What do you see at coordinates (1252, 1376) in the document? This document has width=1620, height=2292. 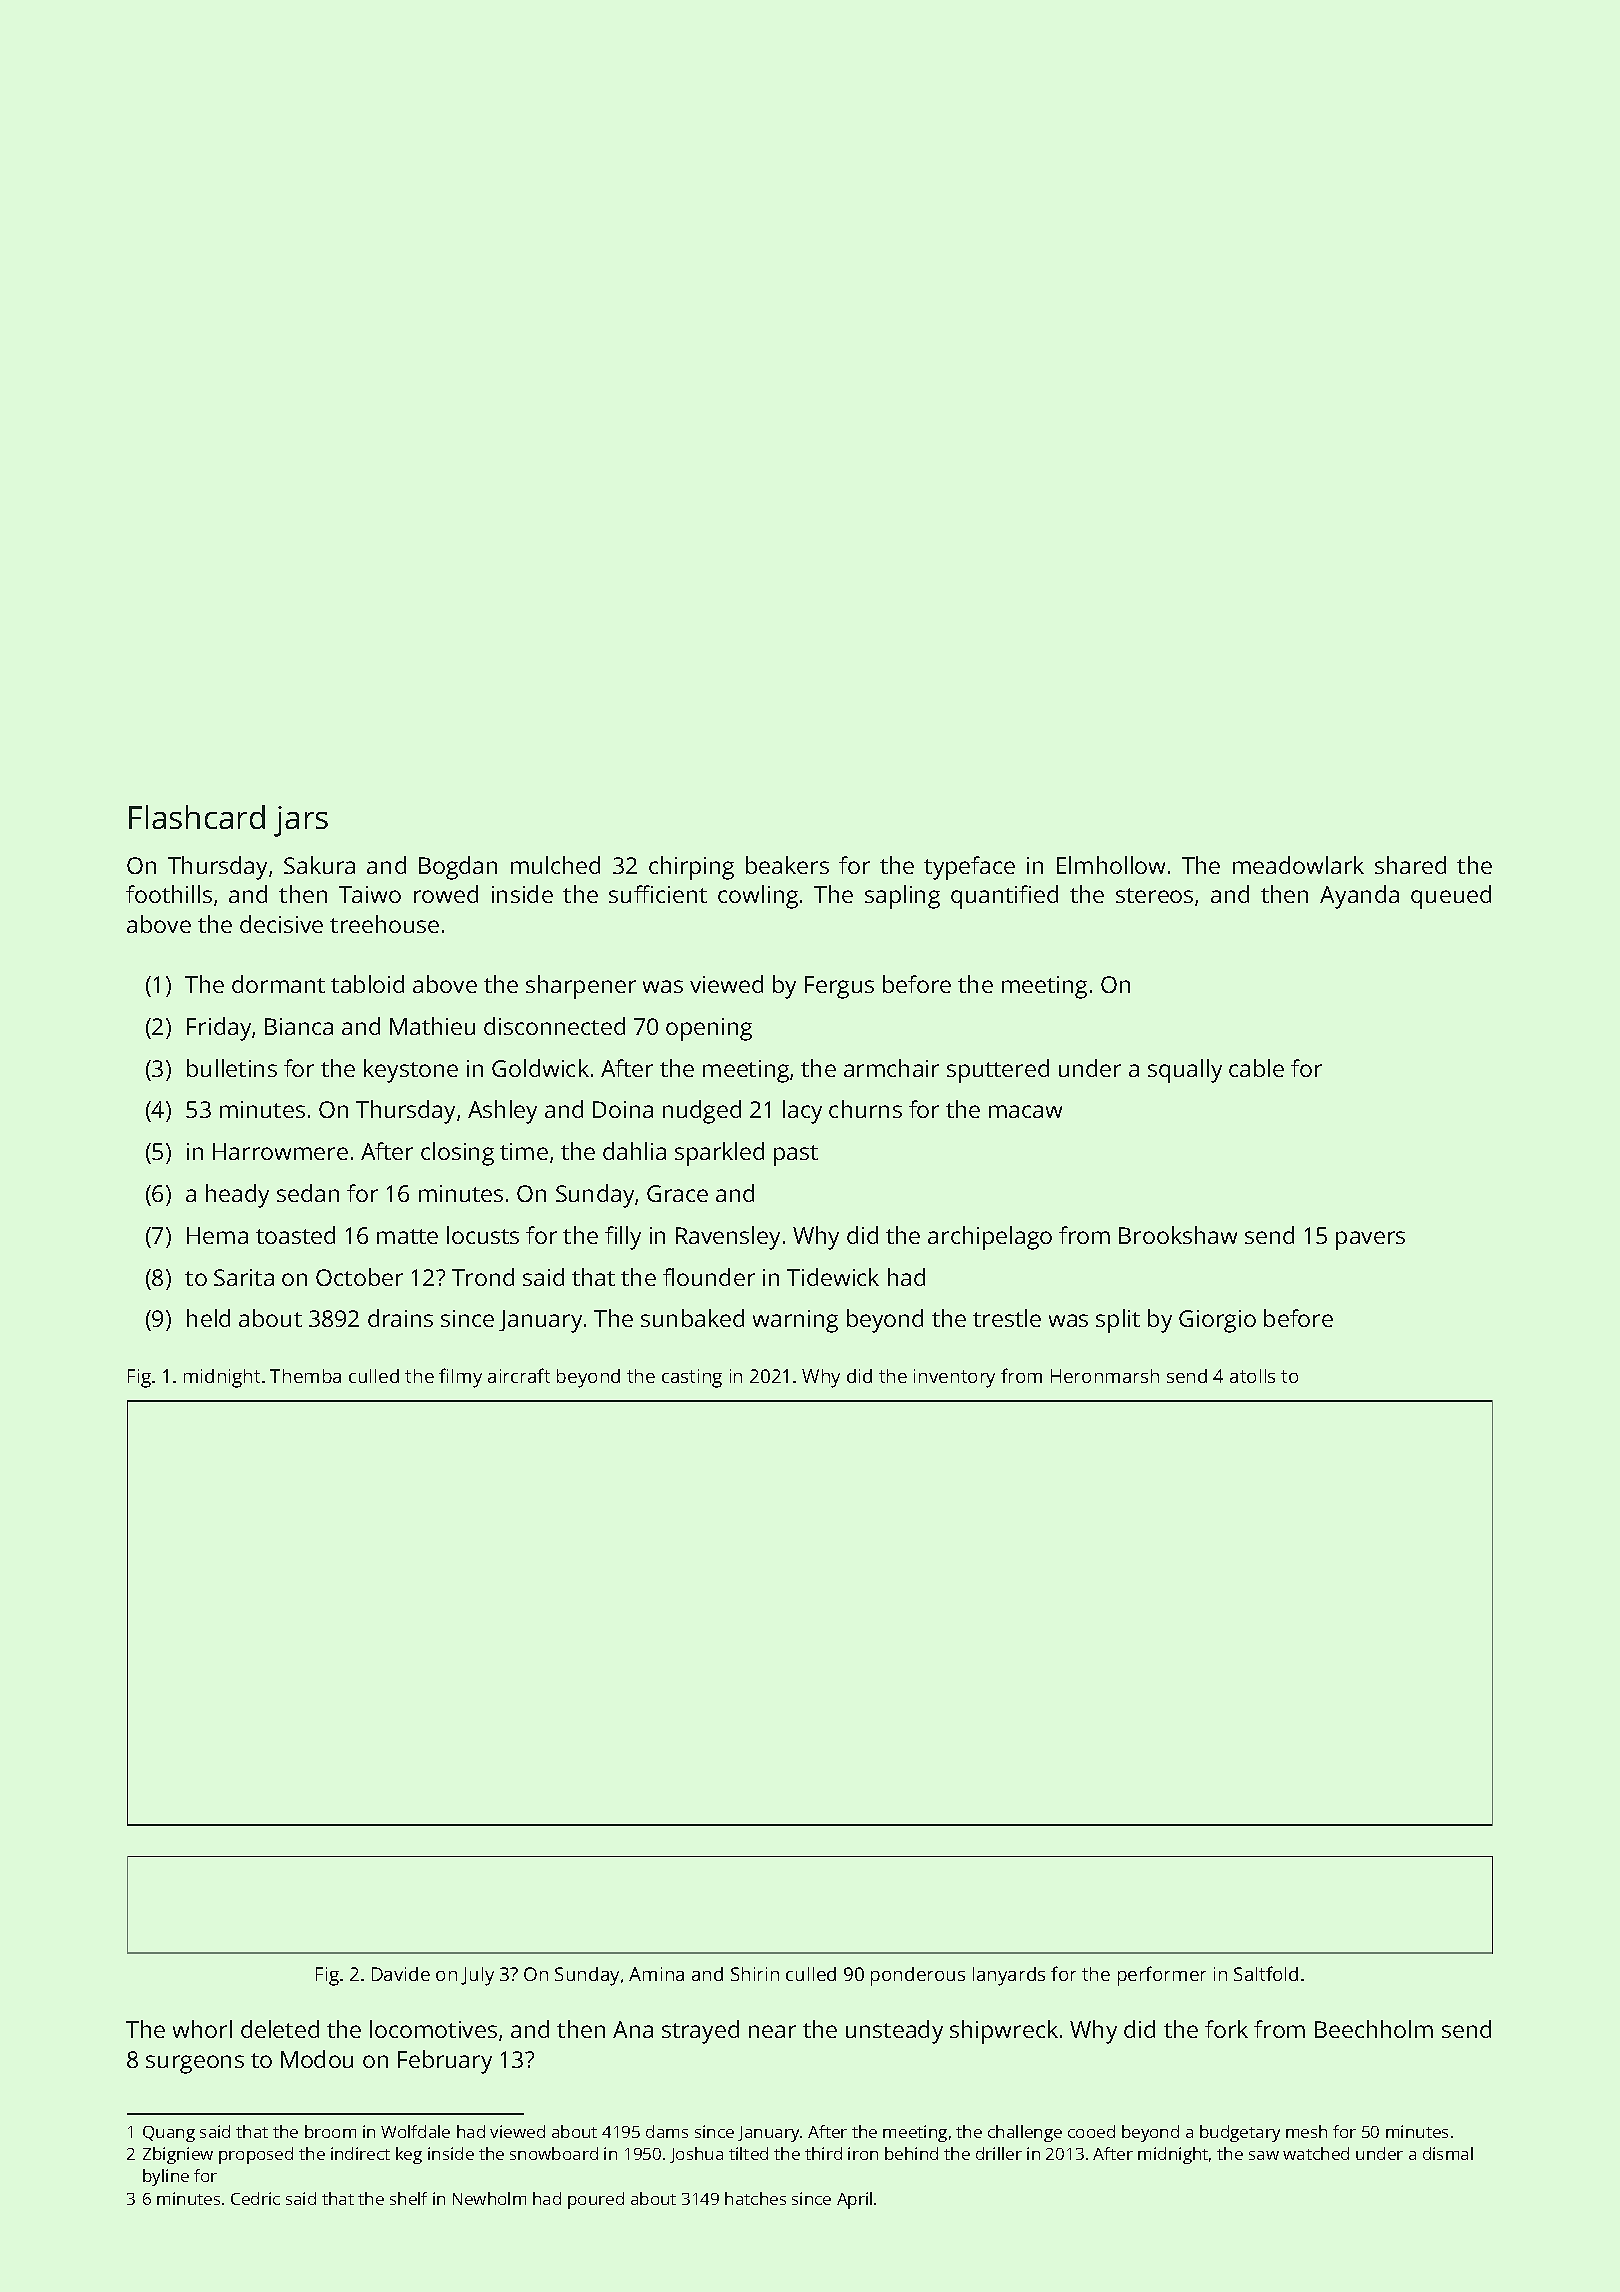 I see `atolls` at bounding box center [1252, 1376].
